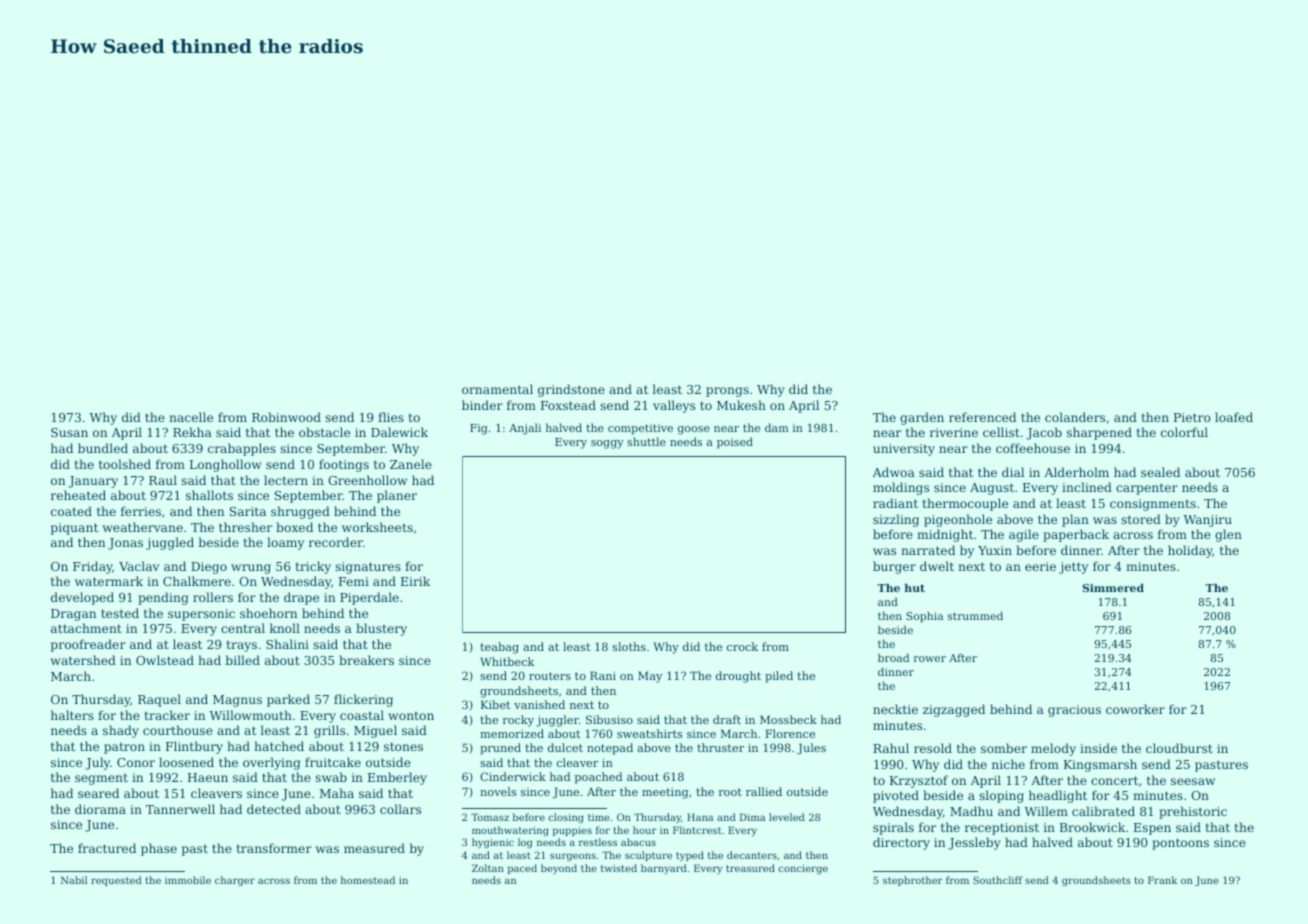 The image size is (1308, 924). What do you see at coordinates (116, 881) in the screenshot?
I see `requested` at bounding box center [116, 881].
